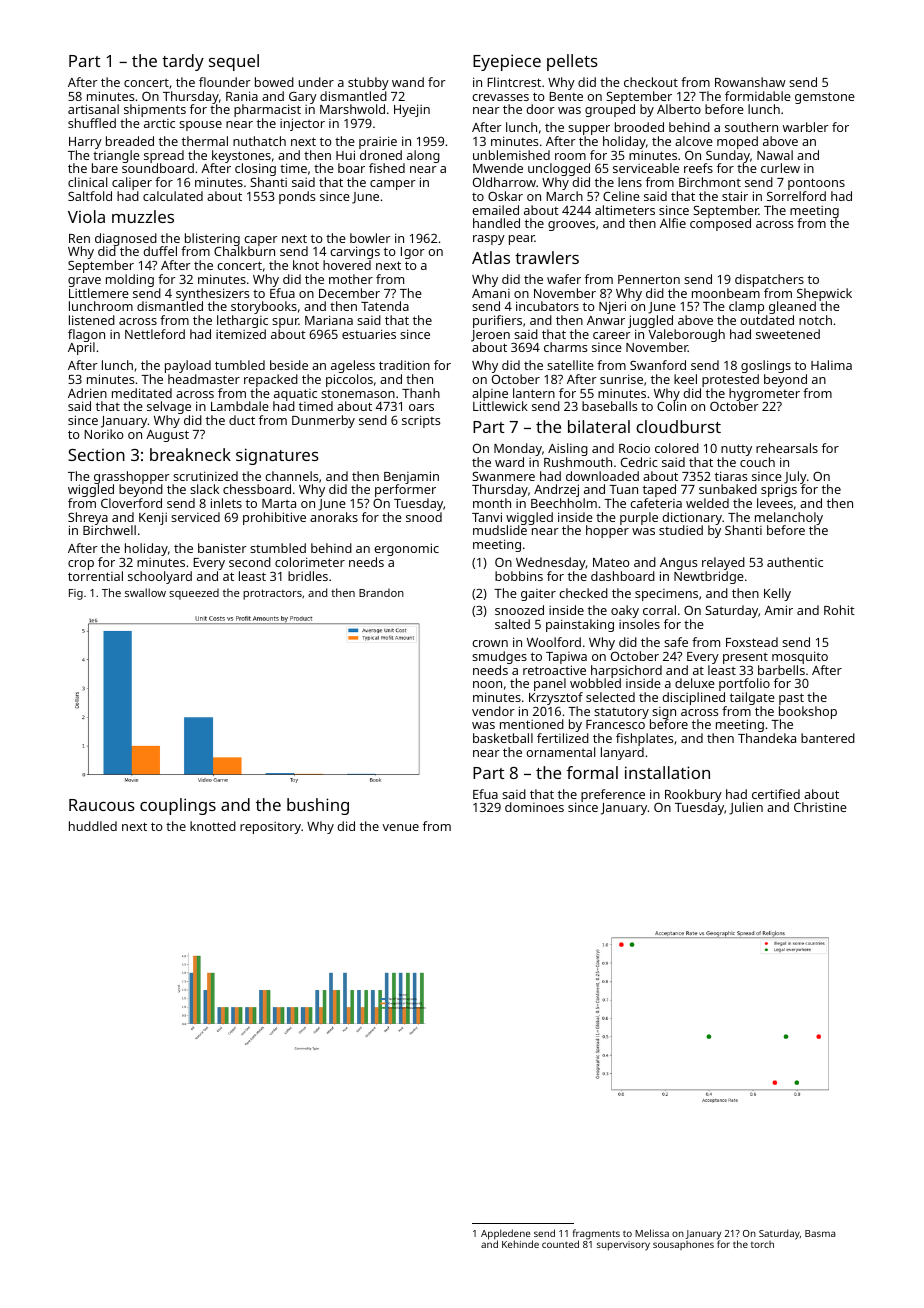 This image has width=924, height=1308. I want to click on repository, so click(270, 828).
